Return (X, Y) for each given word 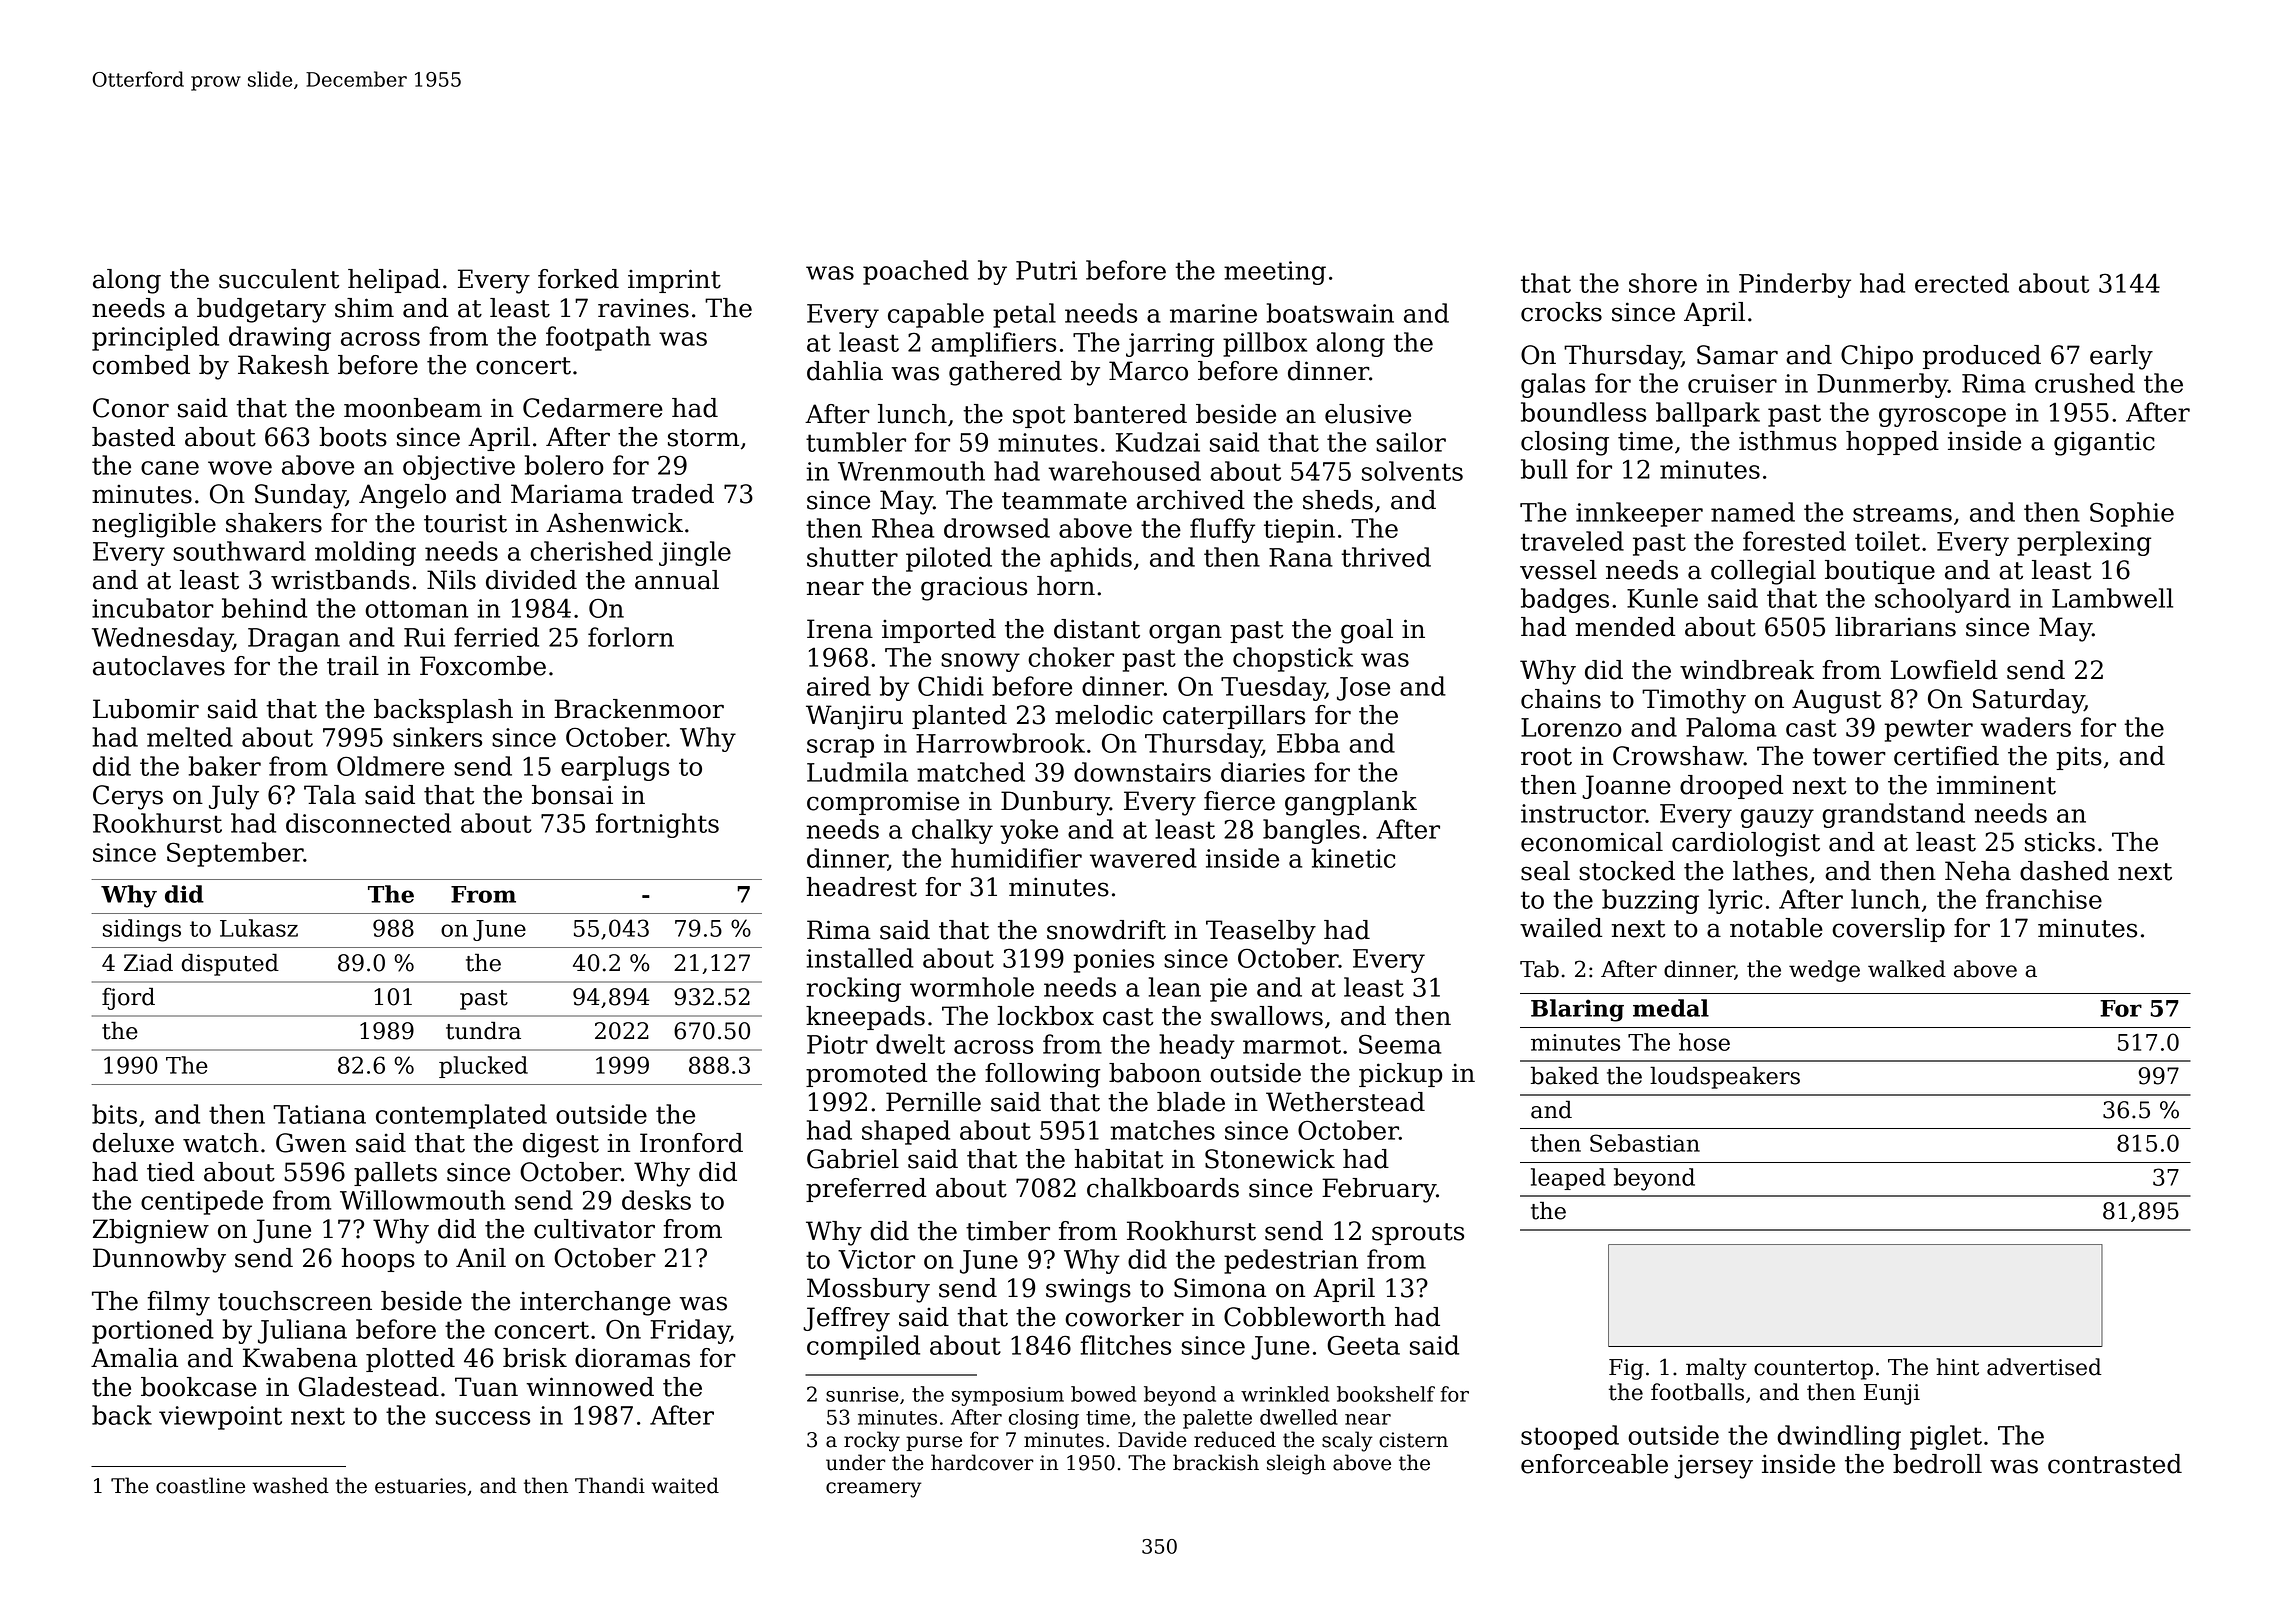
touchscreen (295, 1301)
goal (1367, 631)
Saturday (2028, 701)
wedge (1824, 971)
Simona (1220, 1288)
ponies (1113, 961)
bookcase (199, 1387)
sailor (1411, 442)
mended (1625, 627)
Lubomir (146, 709)
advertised (2044, 1367)
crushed (2085, 383)
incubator (153, 608)
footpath (598, 338)
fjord (128, 998)
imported (939, 631)
